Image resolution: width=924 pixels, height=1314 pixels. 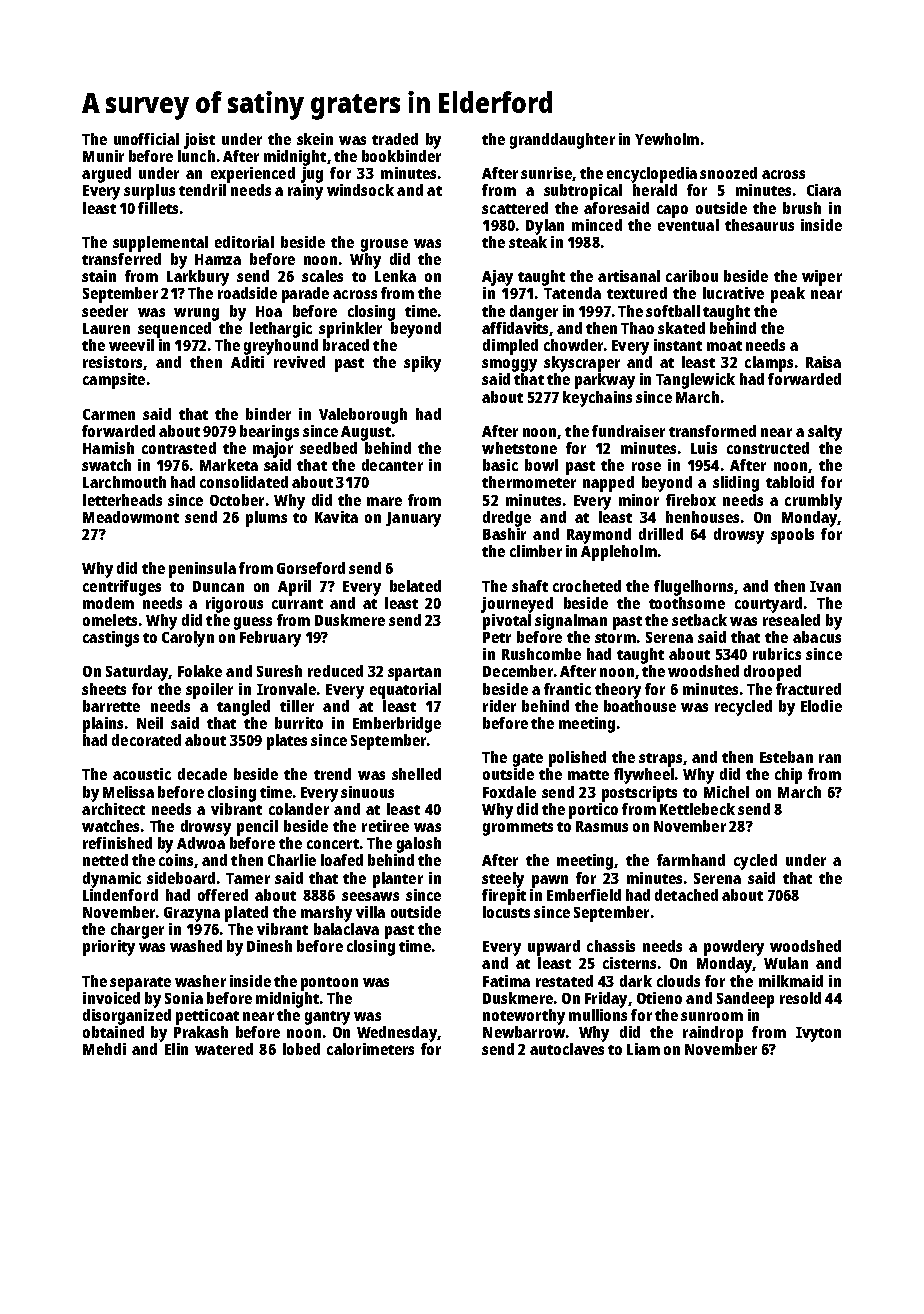 What do you see at coordinates (667, 139) in the document?
I see `Yewholm` at bounding box center [667, 139].
